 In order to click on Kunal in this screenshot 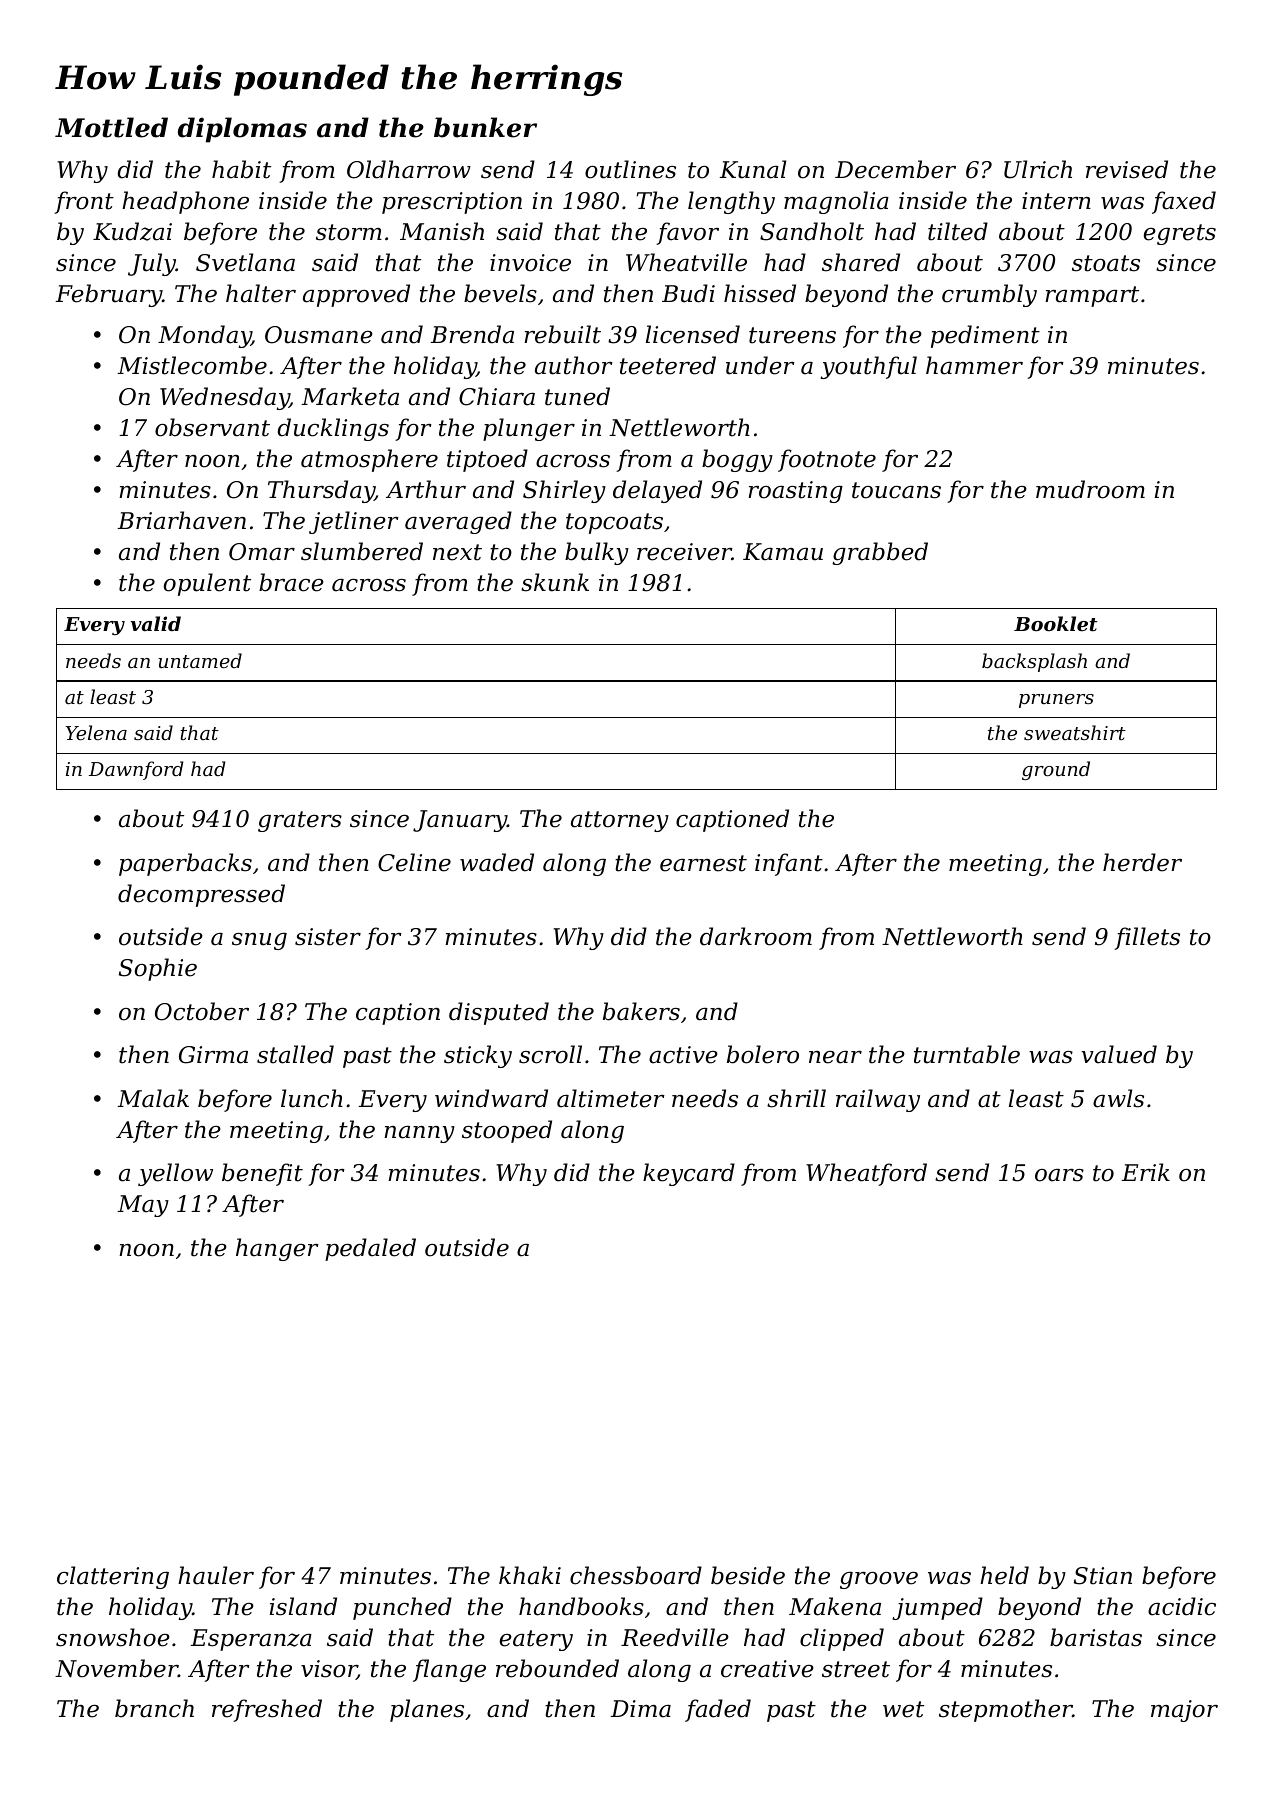, I will do `click(752, 169)`.
